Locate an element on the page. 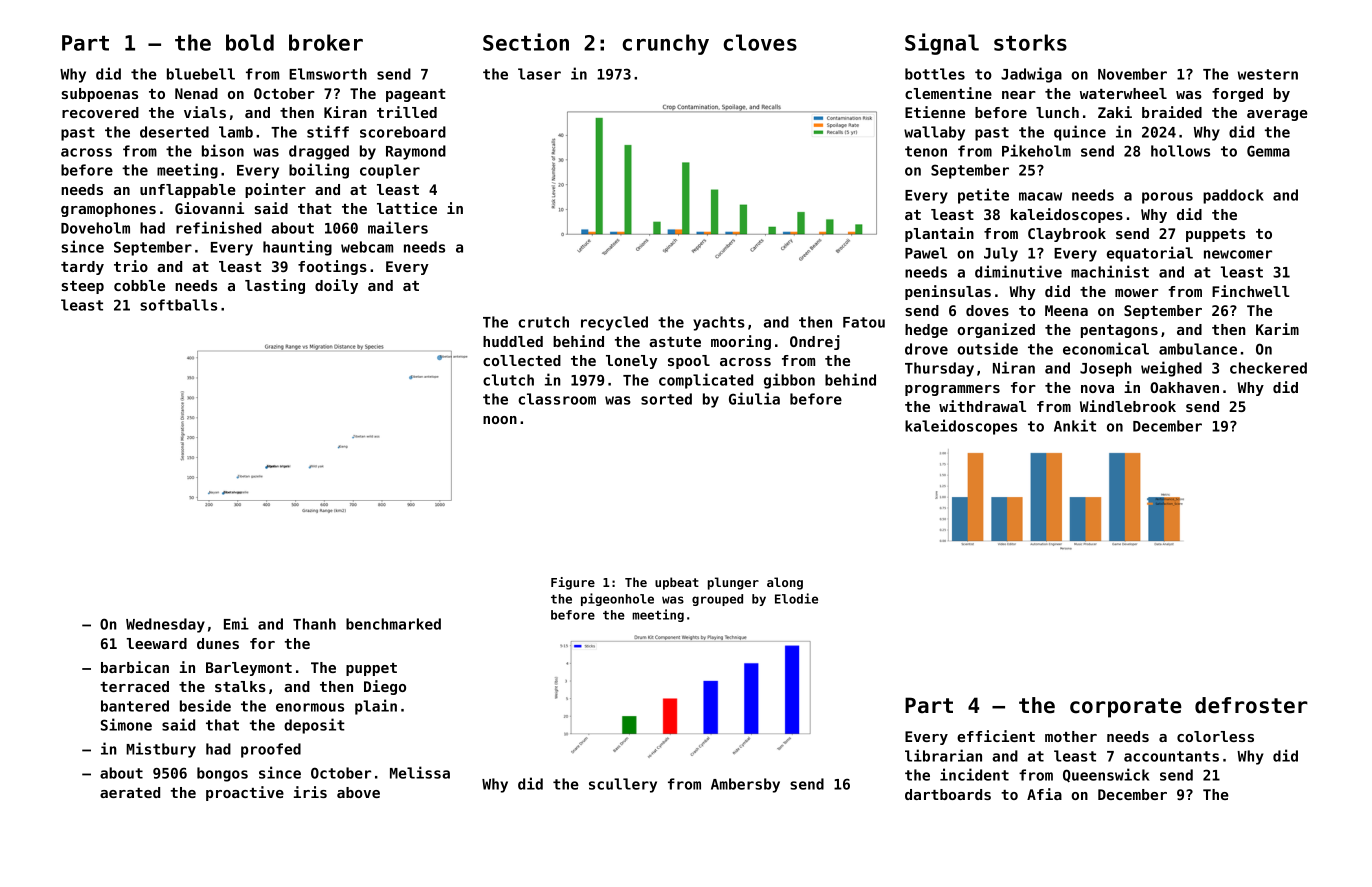 This image has width=1372, height=887. pigeonhole is located at coordinates (617, 599).
